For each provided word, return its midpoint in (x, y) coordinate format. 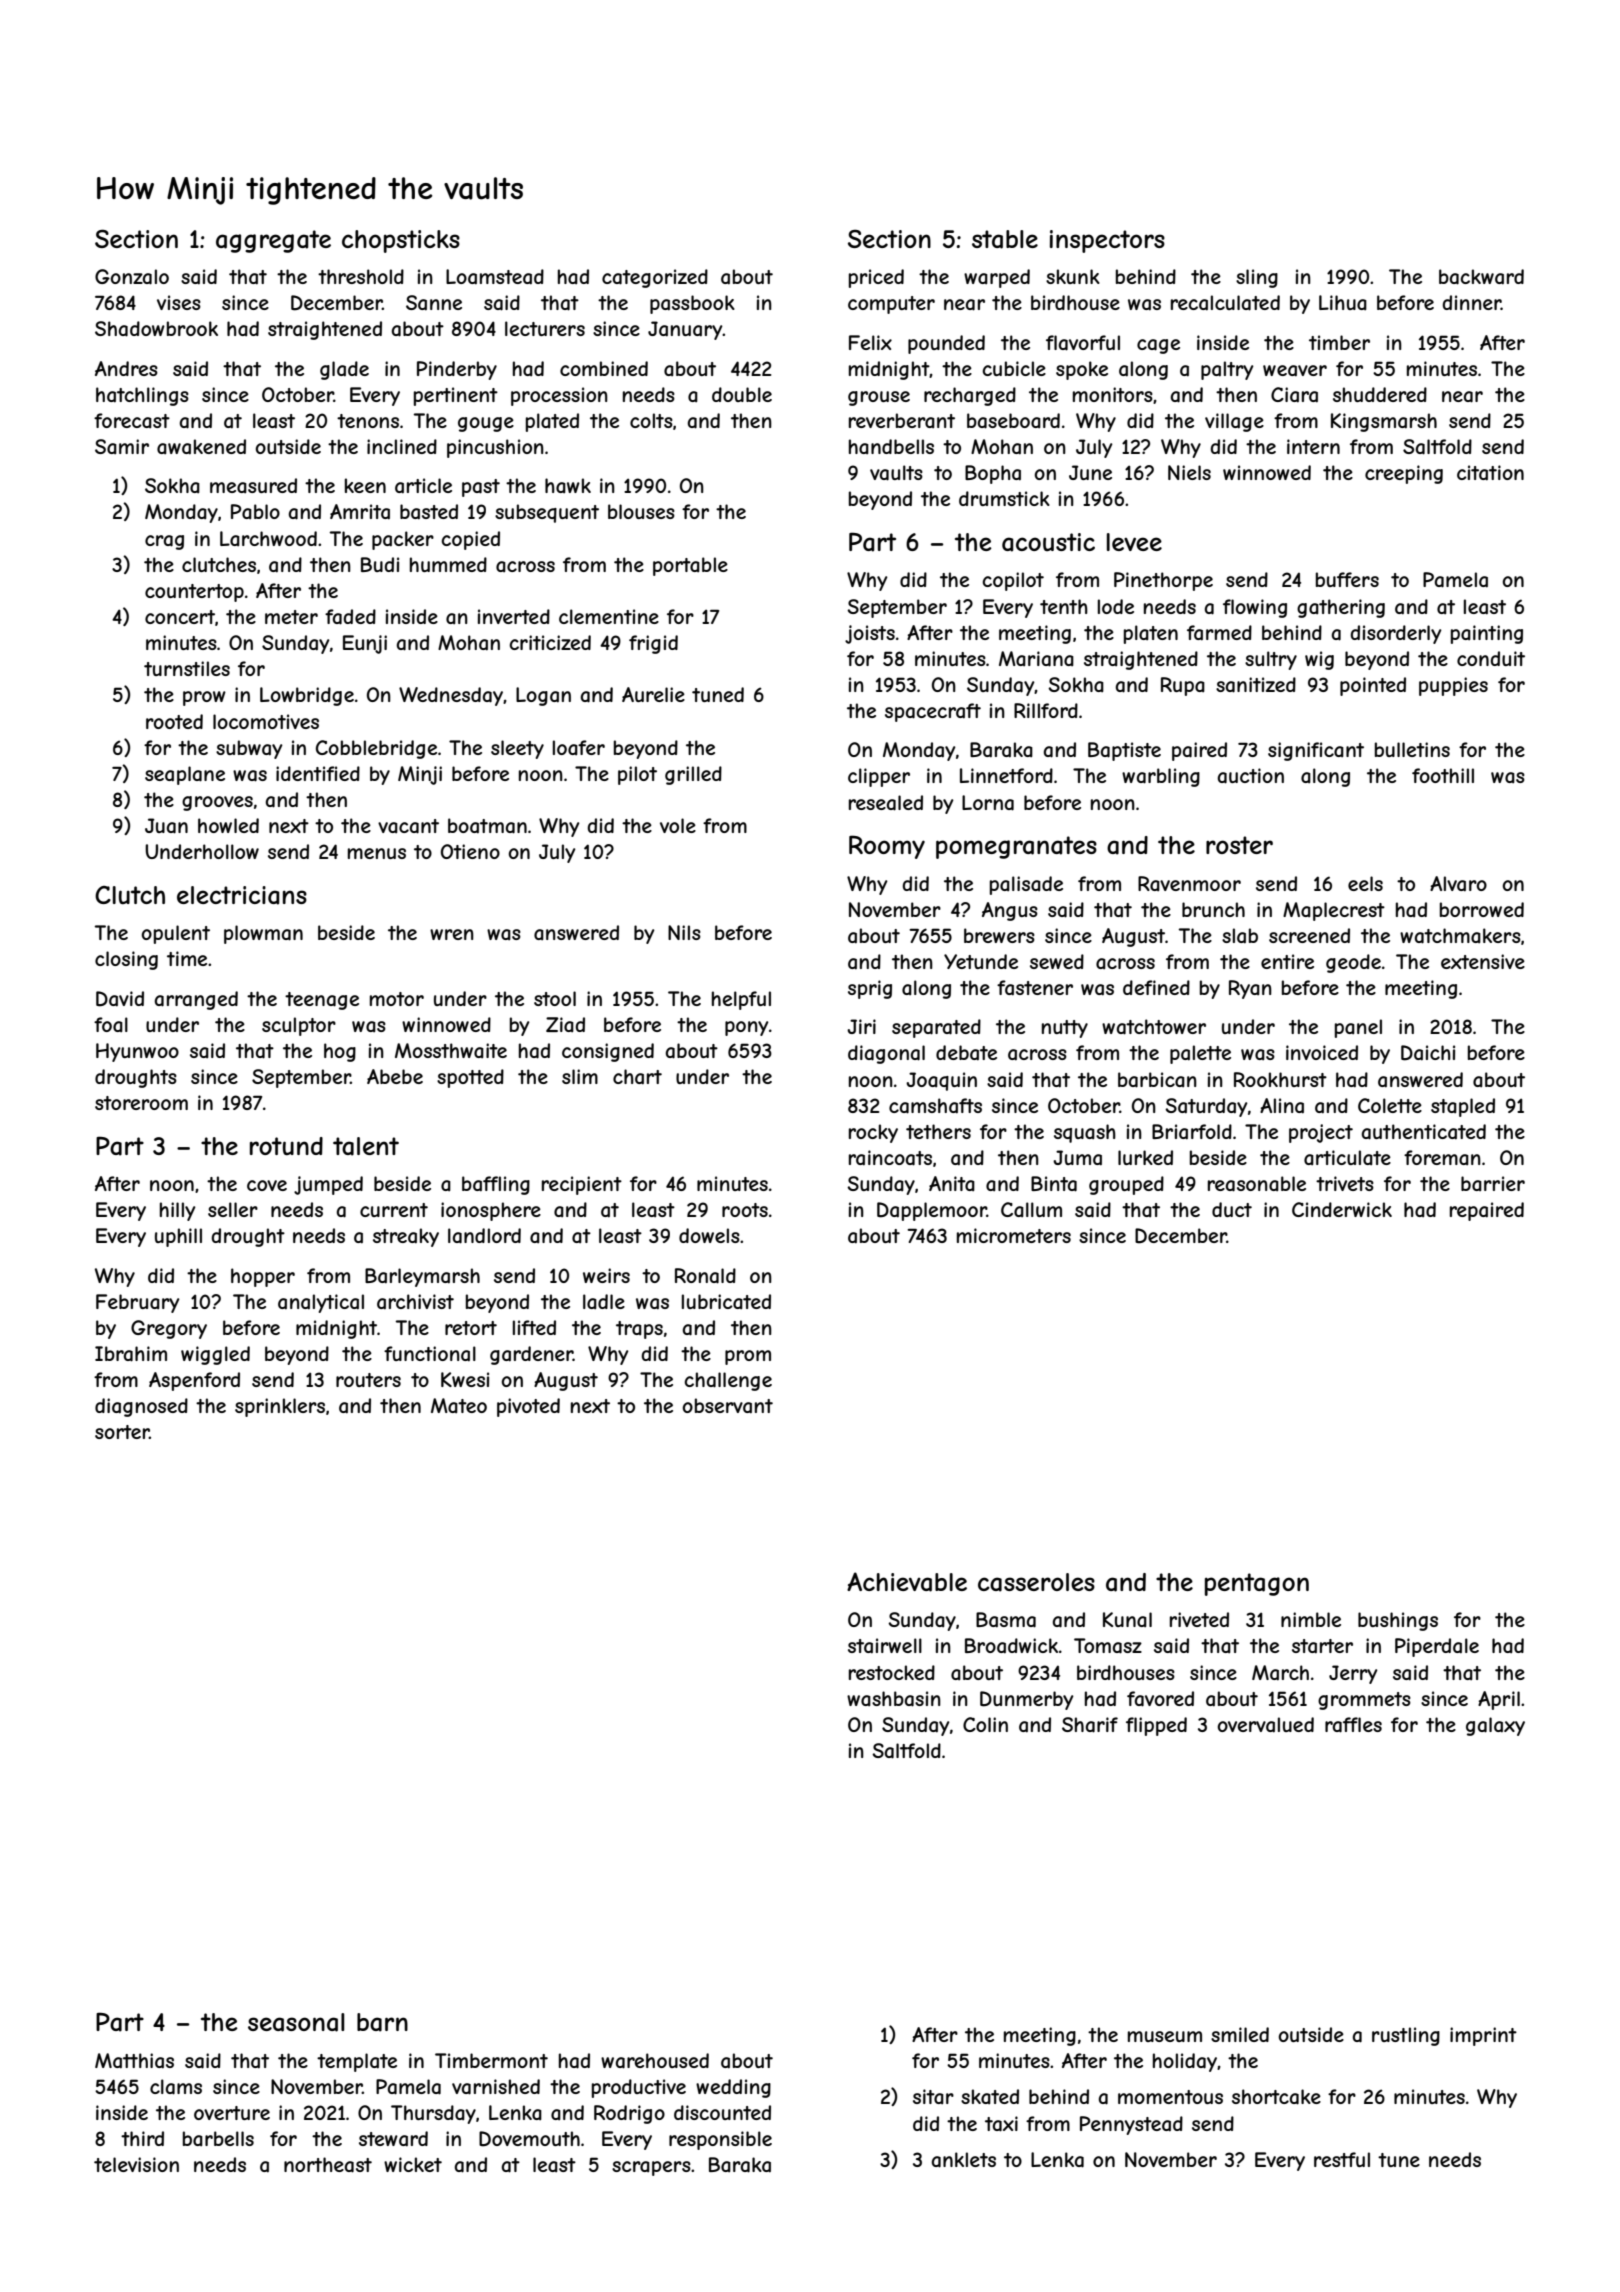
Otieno (470, 851)
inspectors (1107, 241)
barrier (1493, 1183)
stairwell (885, 1646)
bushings (1398, 1621)
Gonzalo (132, 277)
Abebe (395, 1076)
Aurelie (653, 694)
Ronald (705, 1276)
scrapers (651, 2168)
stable (1005, 239)
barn (382, 2022)
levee (1134, 542)
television (136, 2164)
